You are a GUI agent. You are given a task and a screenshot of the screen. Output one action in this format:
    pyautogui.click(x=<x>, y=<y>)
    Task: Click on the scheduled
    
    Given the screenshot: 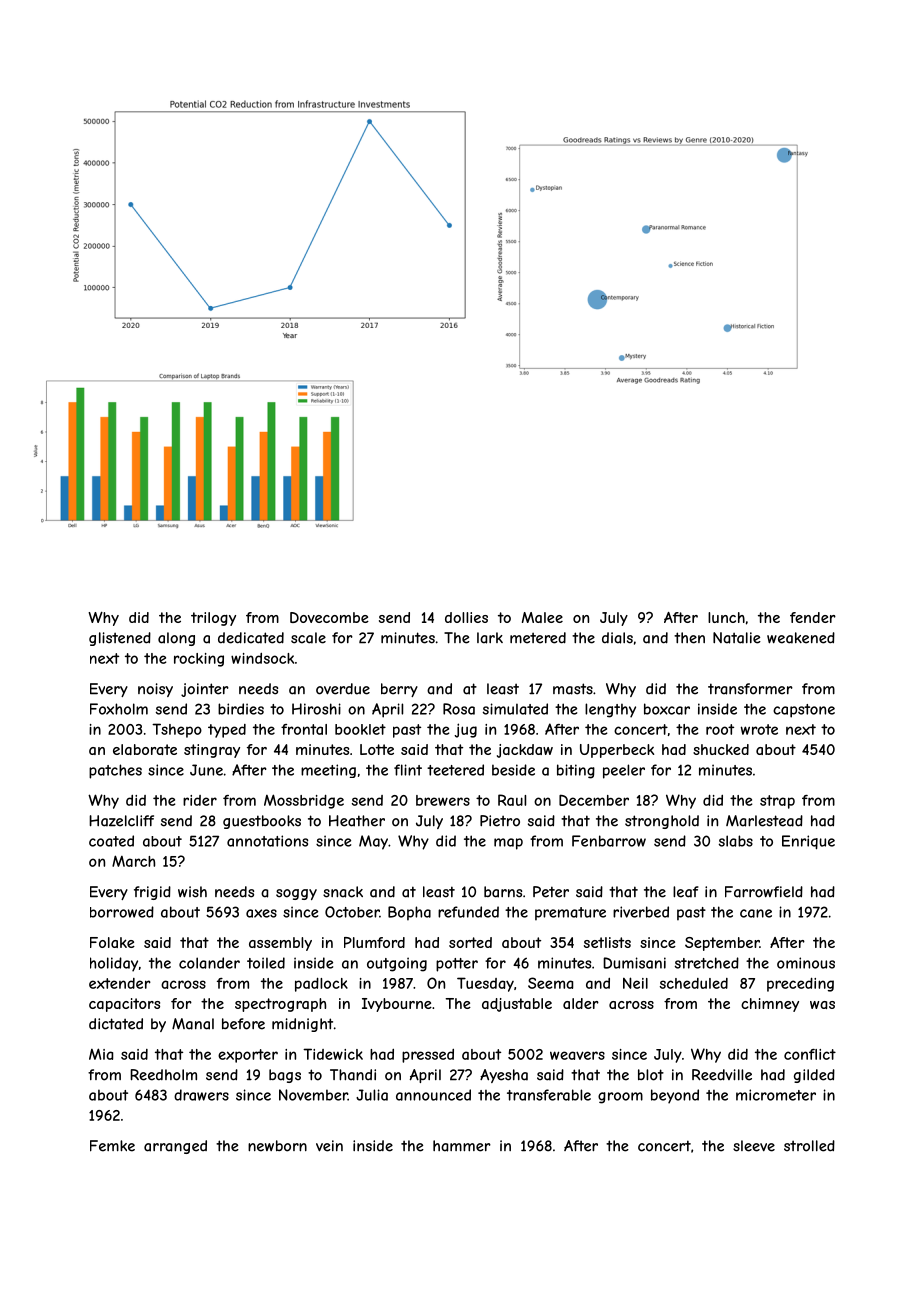 What is the action you would take?
    pyautogui.click(x=694, y=983)
